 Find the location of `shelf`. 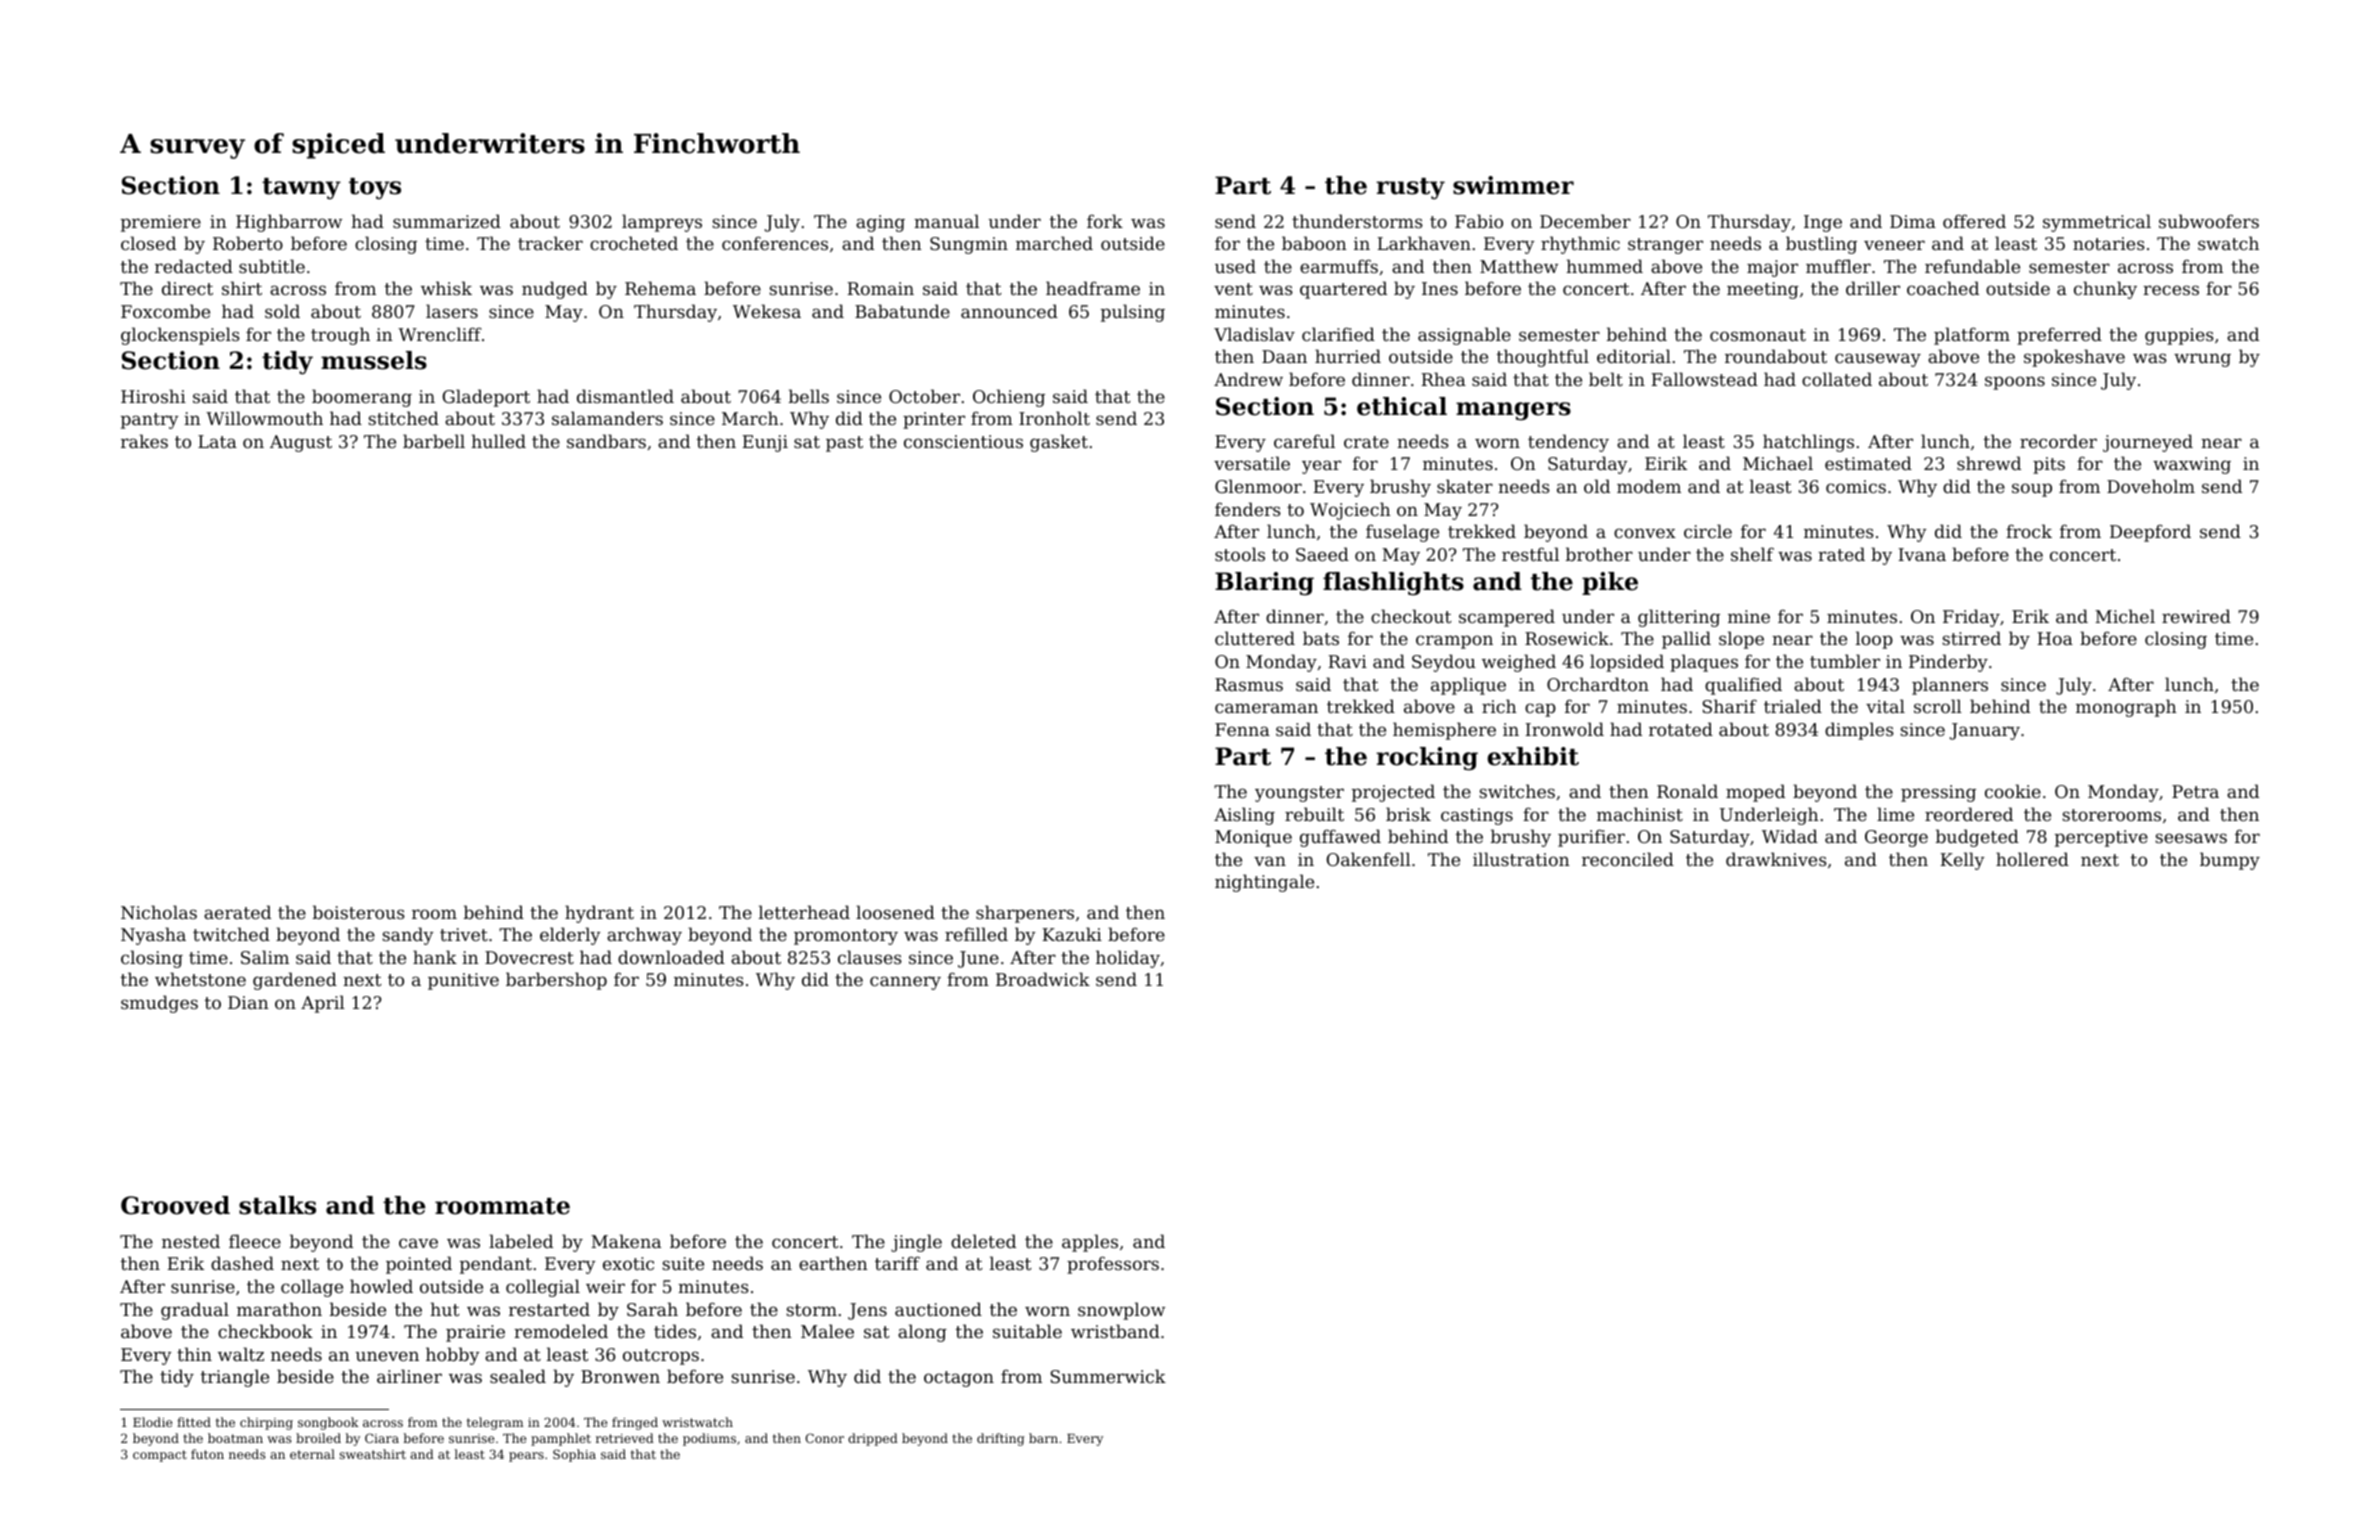

shelf is located at coordinates (1752, 554).
